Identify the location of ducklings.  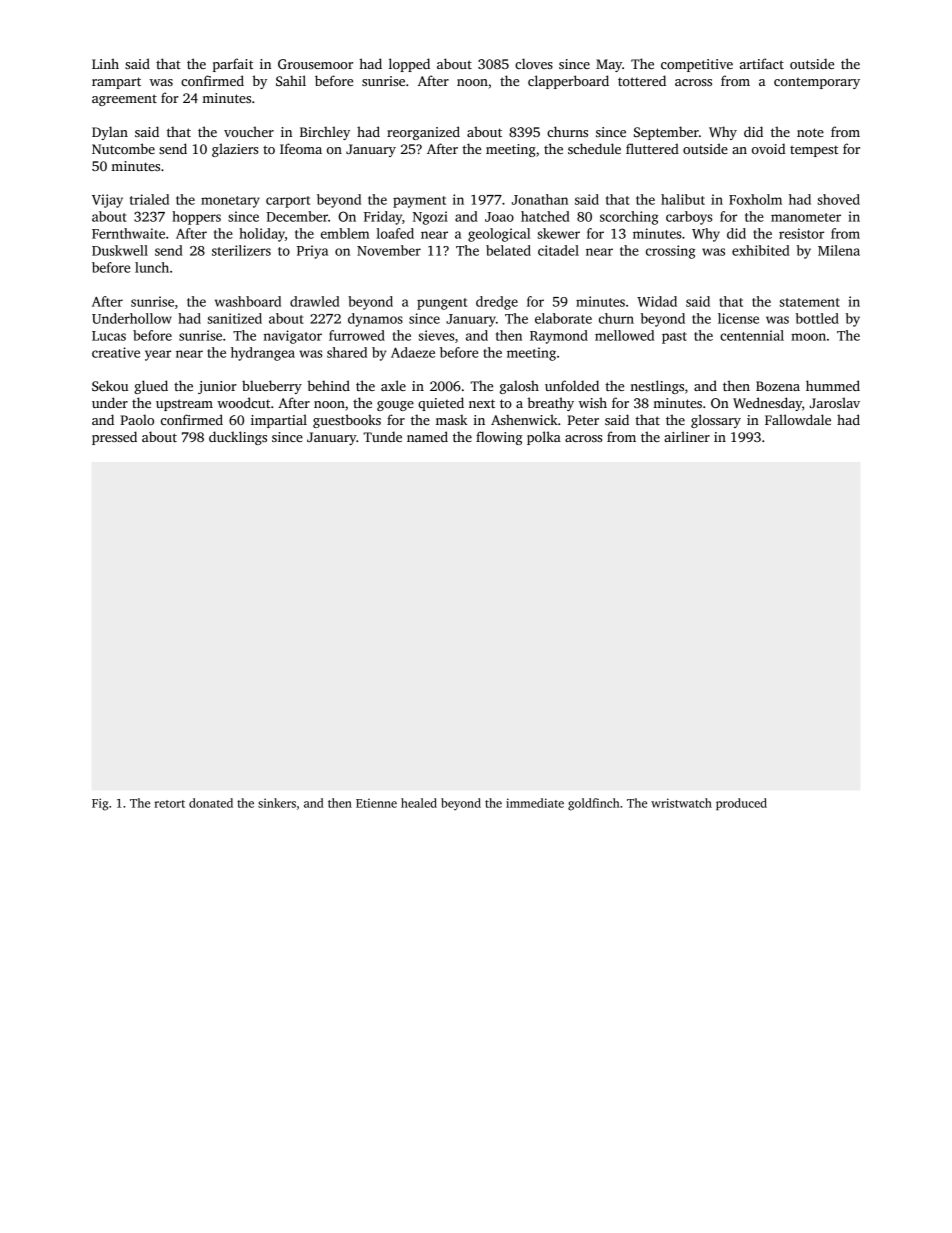
(238, 438).
